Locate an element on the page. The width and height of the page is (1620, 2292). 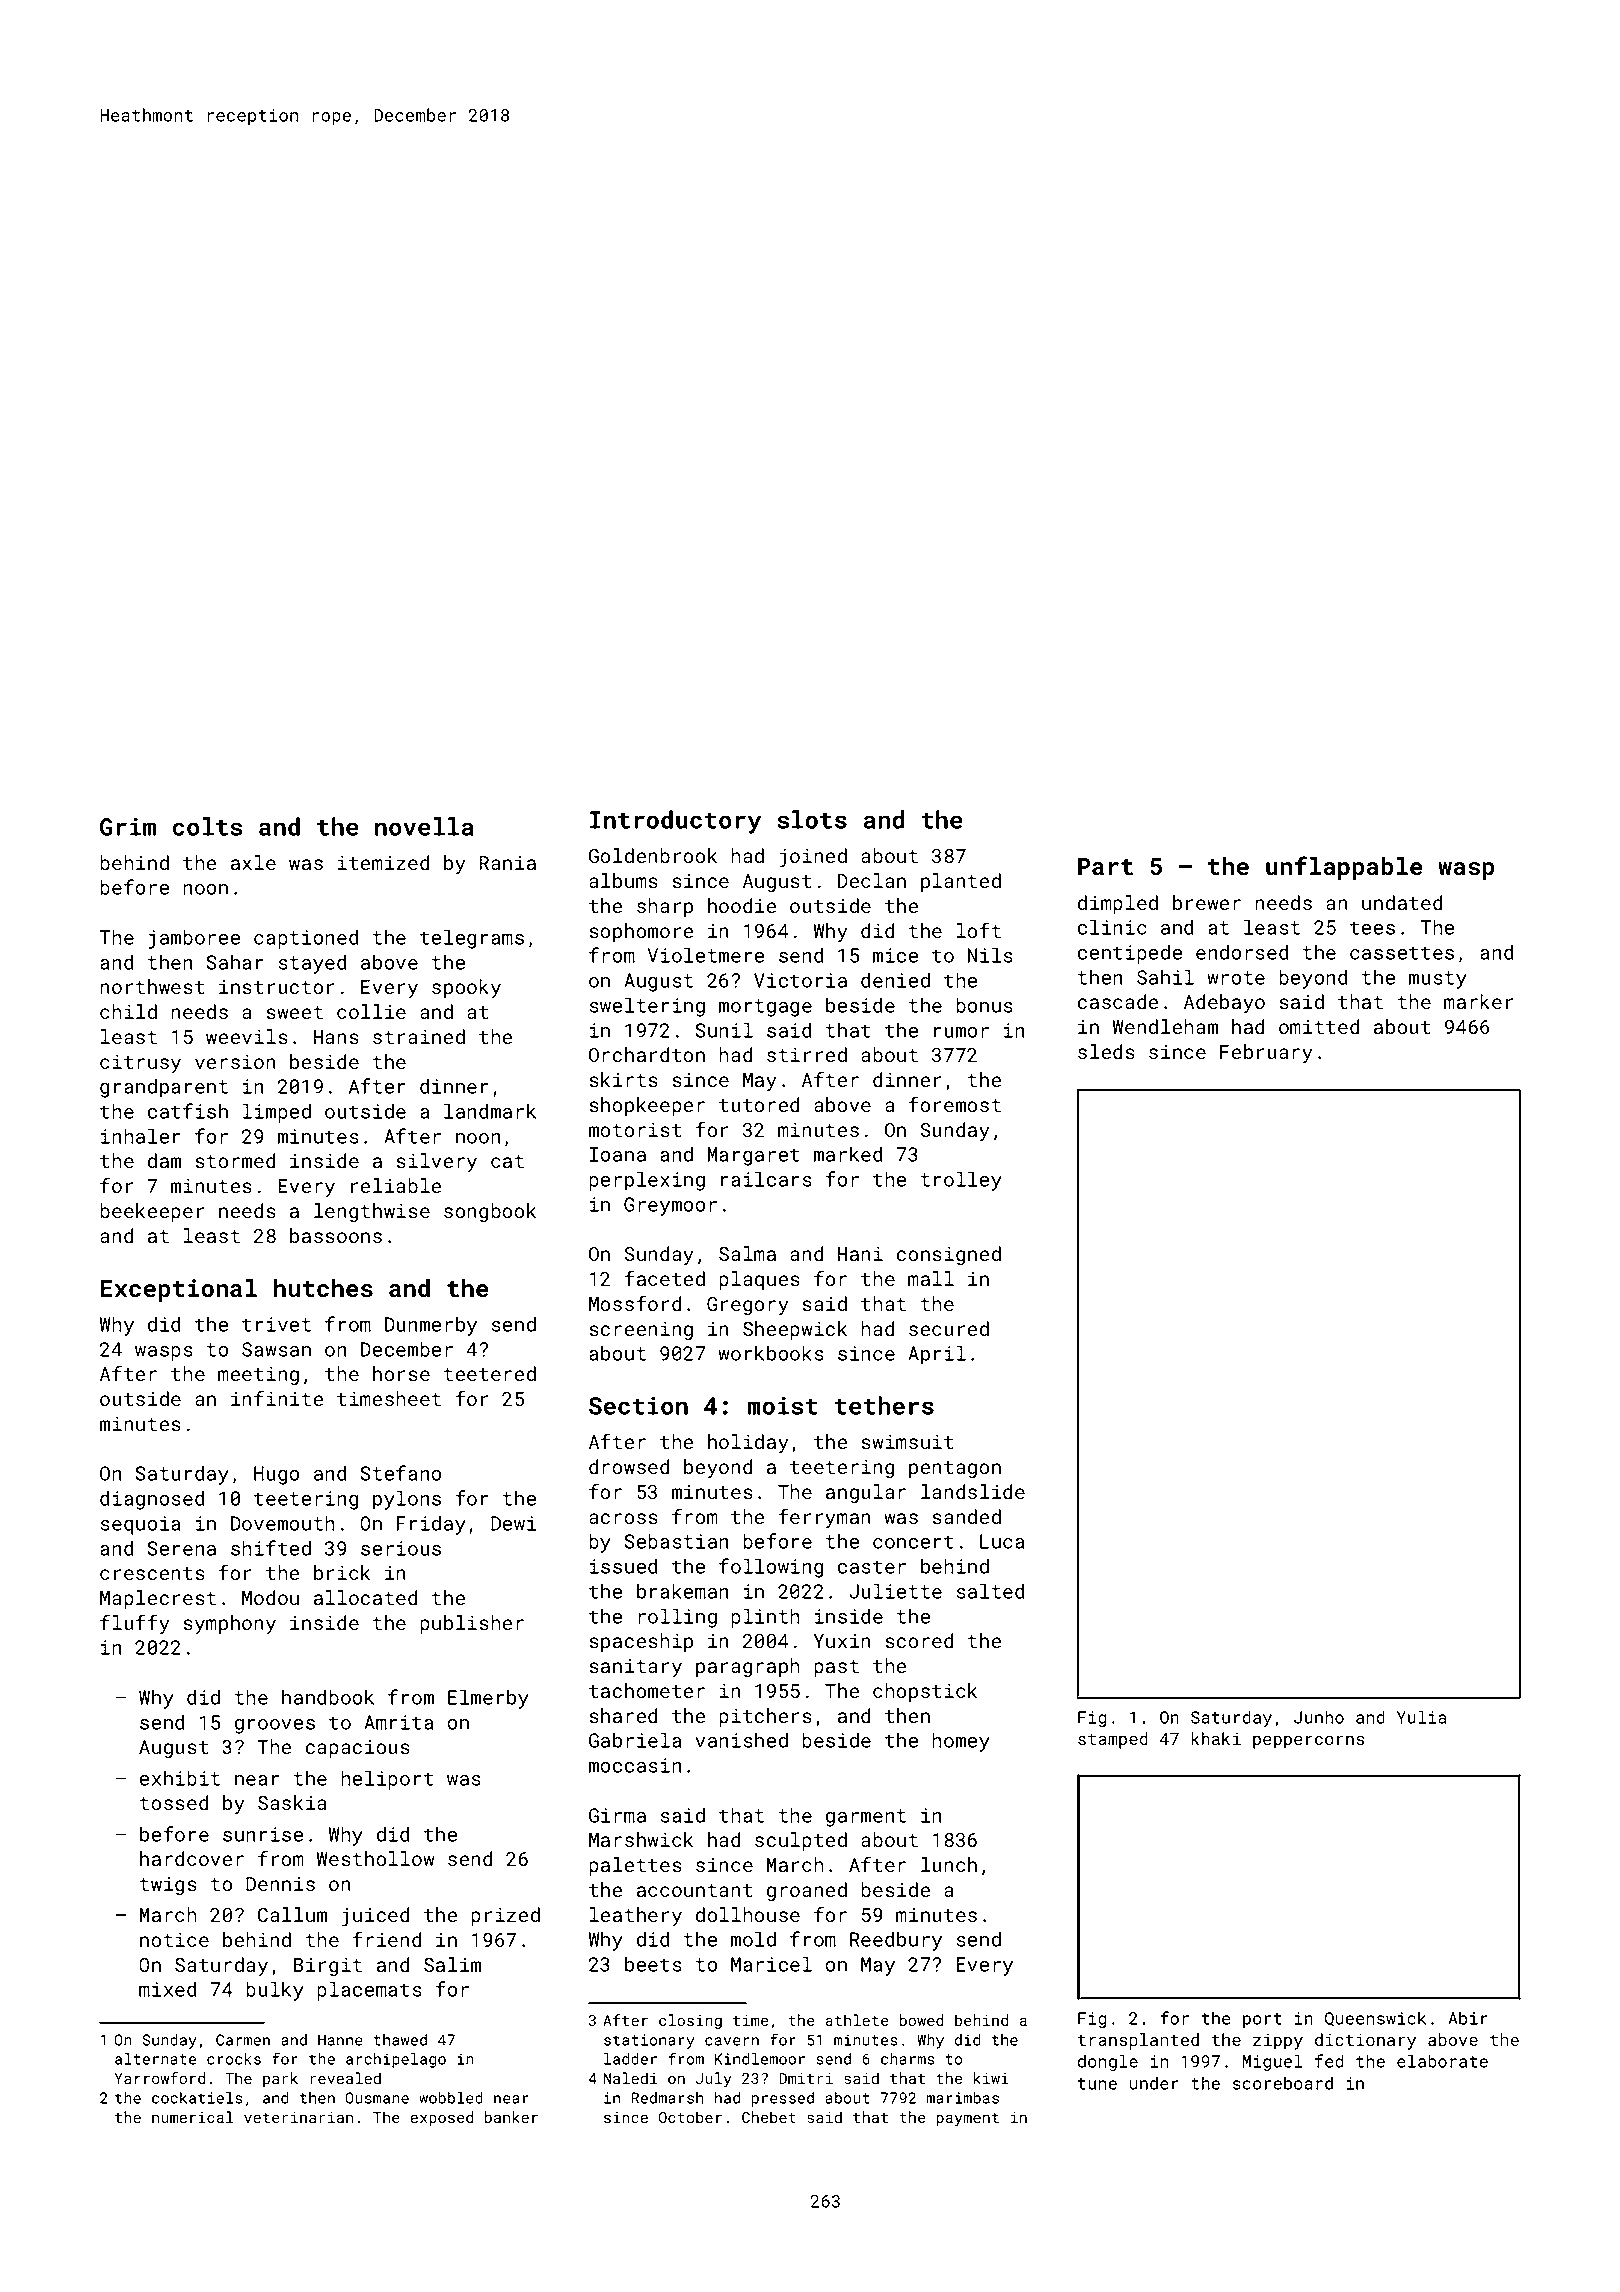
Gregory is located at coordinates (748, 1306).
